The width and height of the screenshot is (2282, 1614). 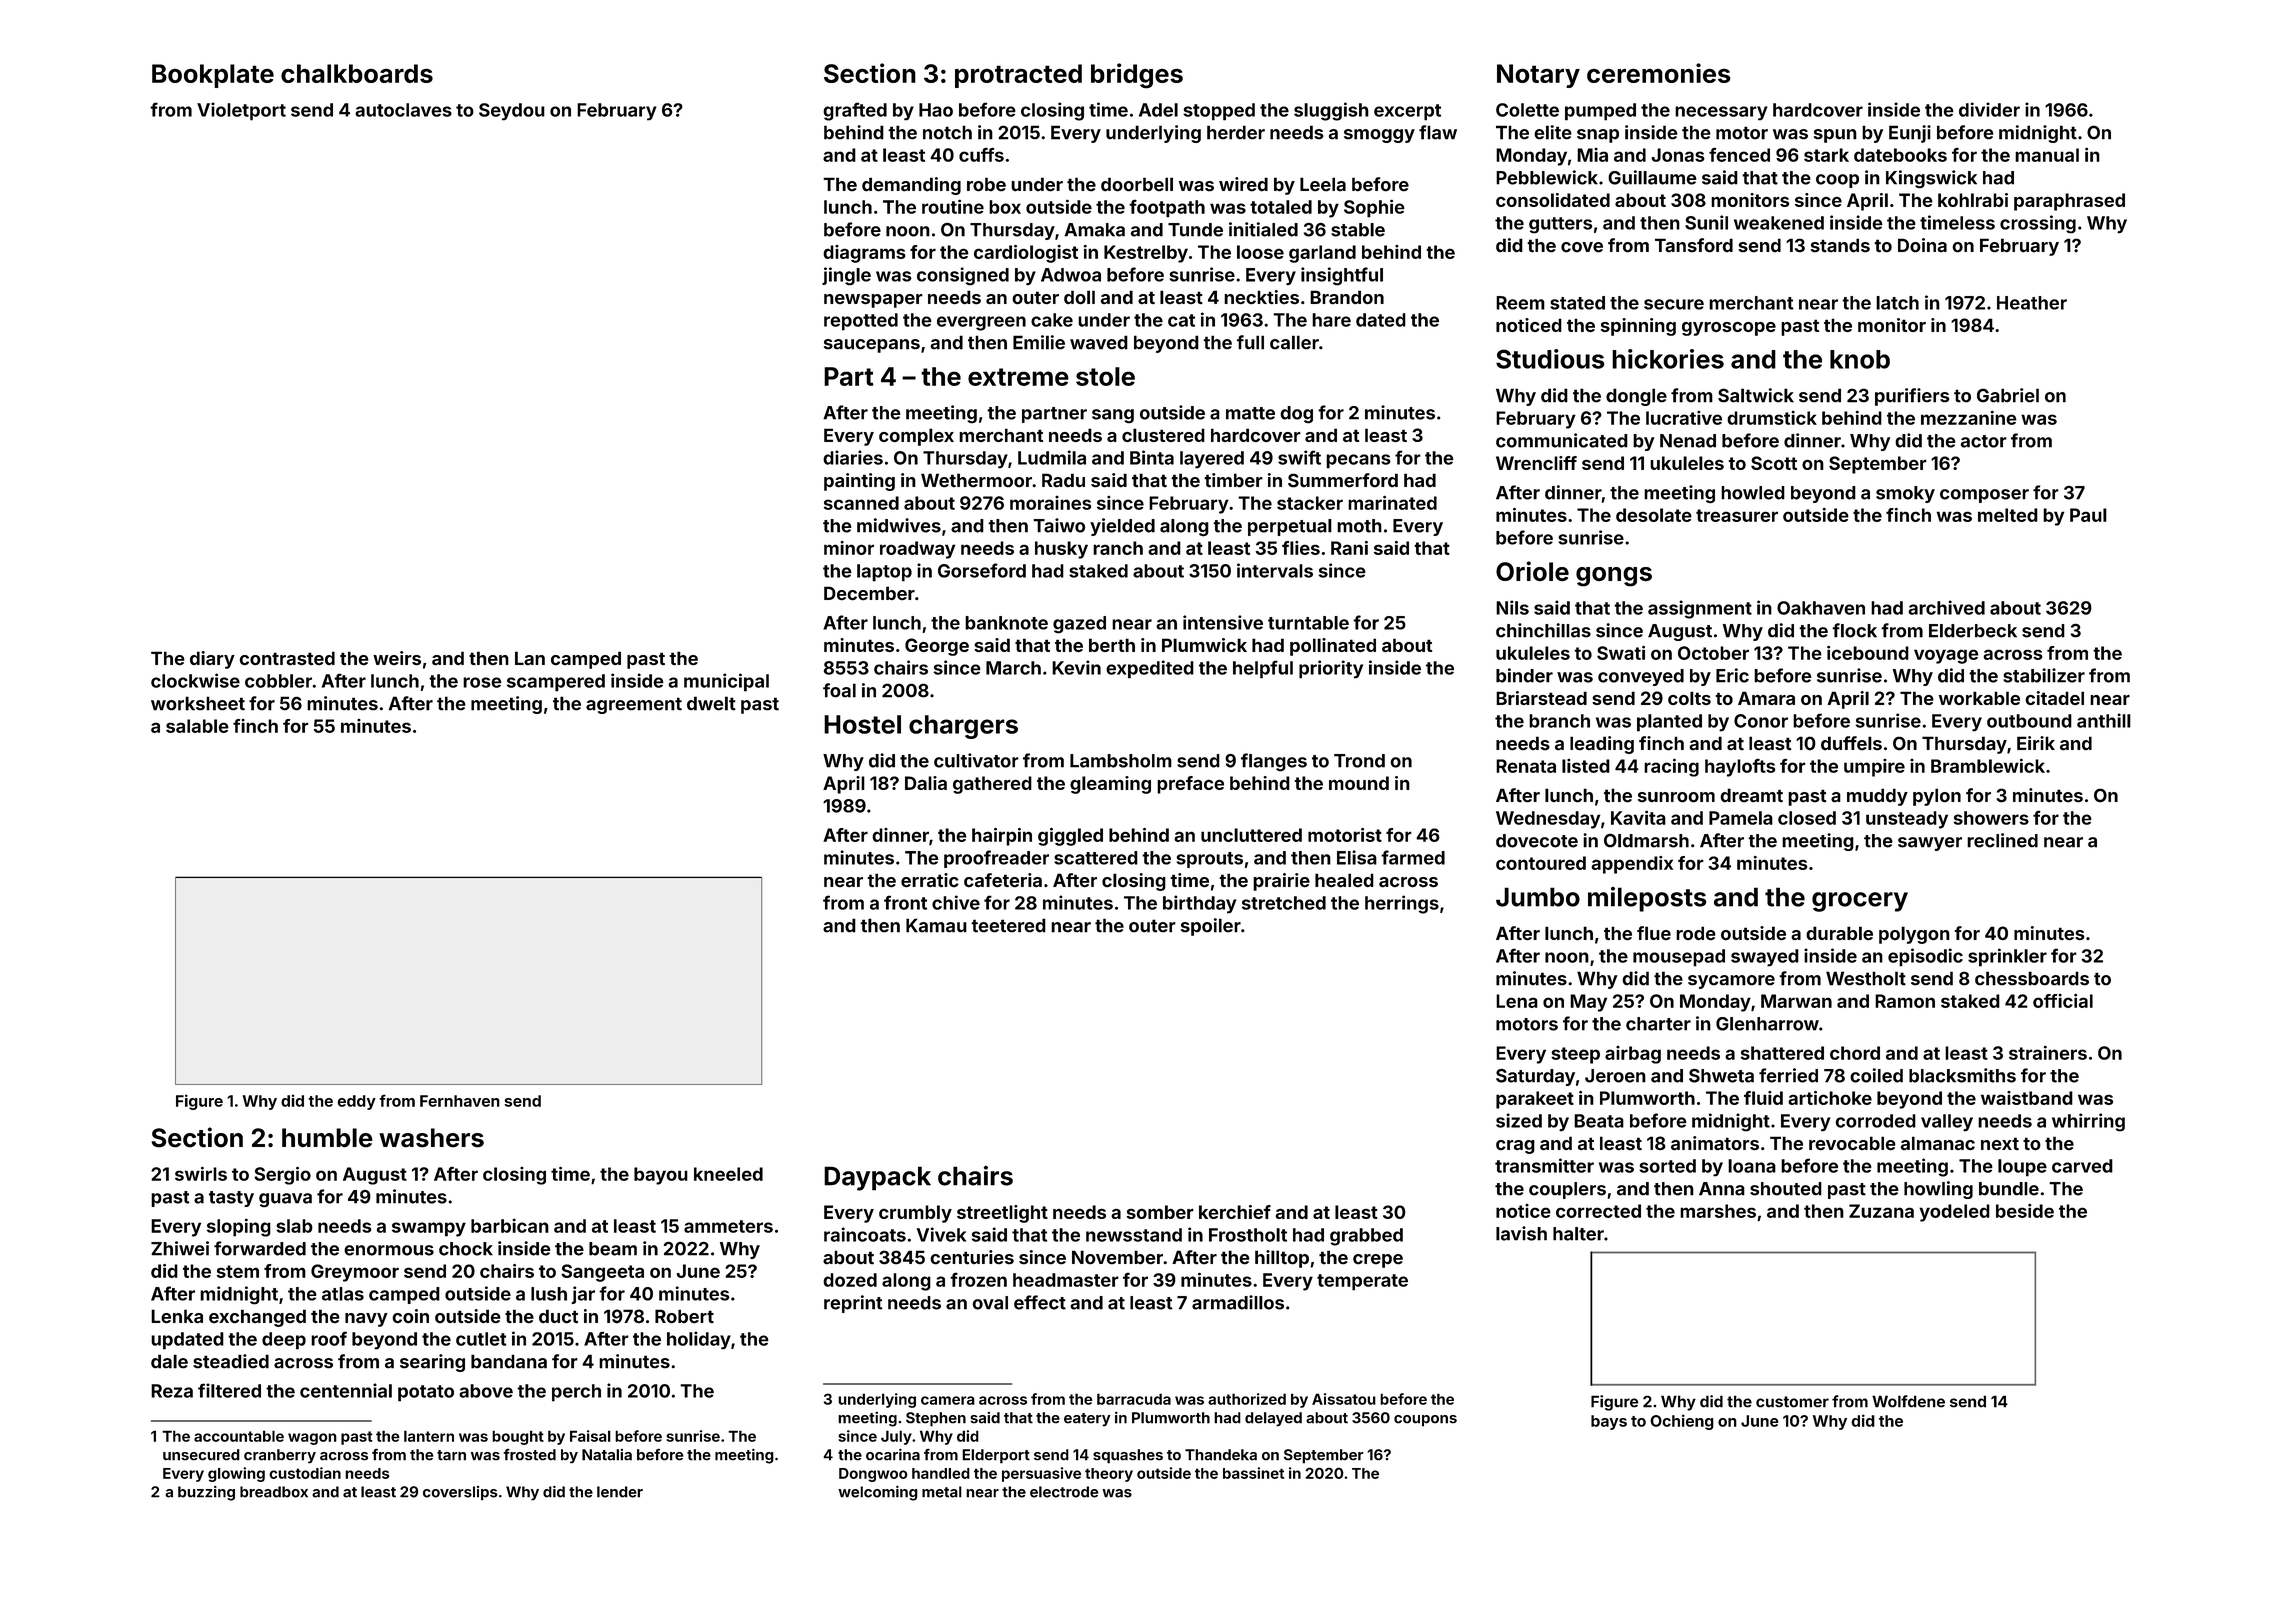 What do you see at coordinates (1908, 1401) in the screenshot?
I see `Wolfdene` at bounding box center [1908, 1401].
